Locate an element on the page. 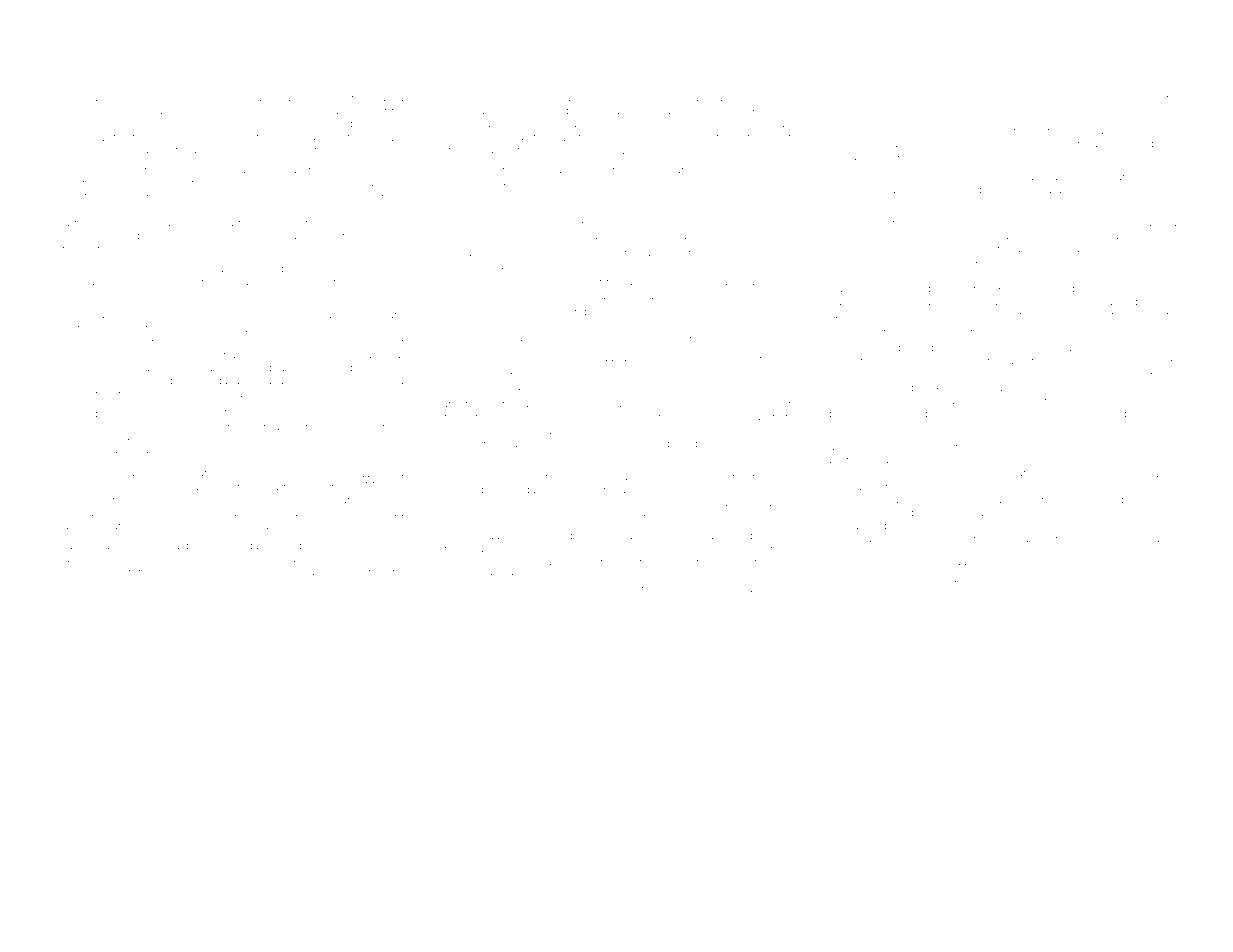 Image resolution: width=1233 pixels, height=952 pixels. constellation is located at coordinates (563, 124).
